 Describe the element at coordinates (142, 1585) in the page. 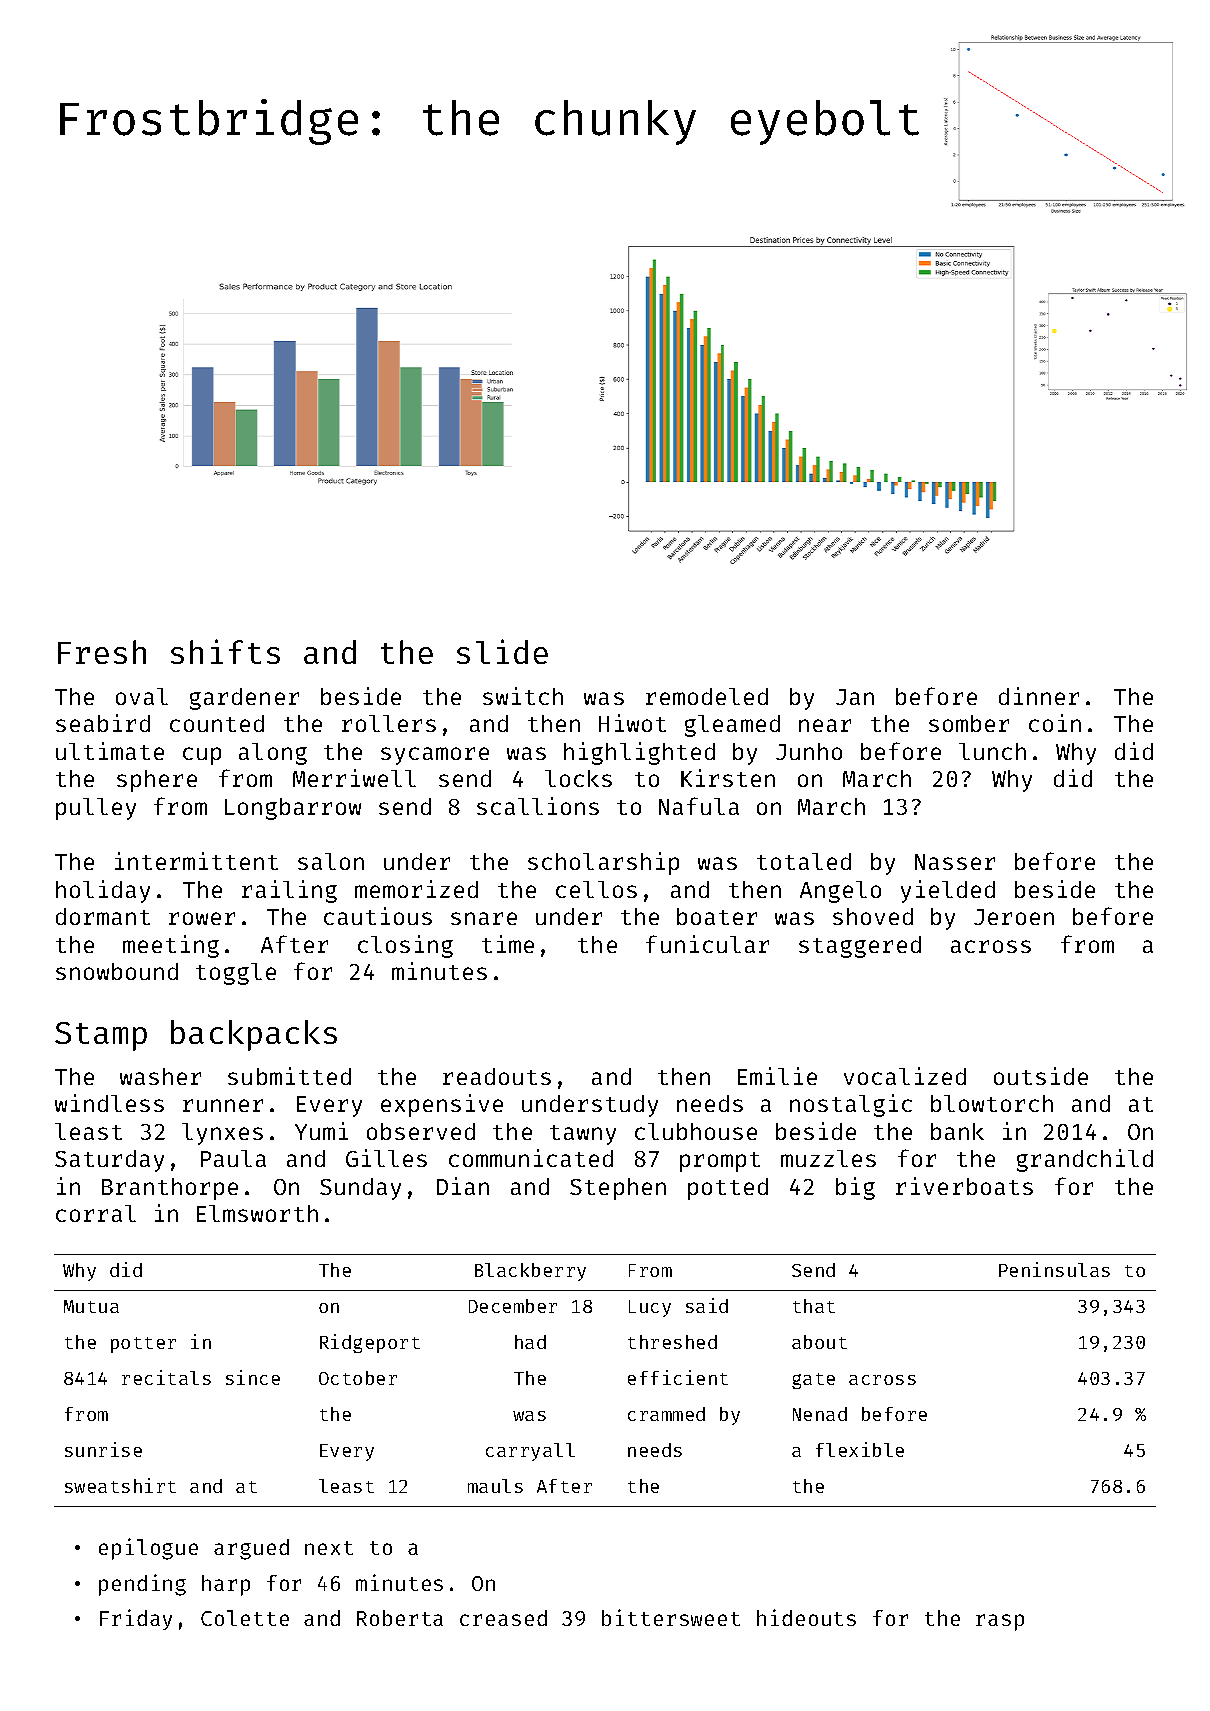

I see `pending` at that location.
